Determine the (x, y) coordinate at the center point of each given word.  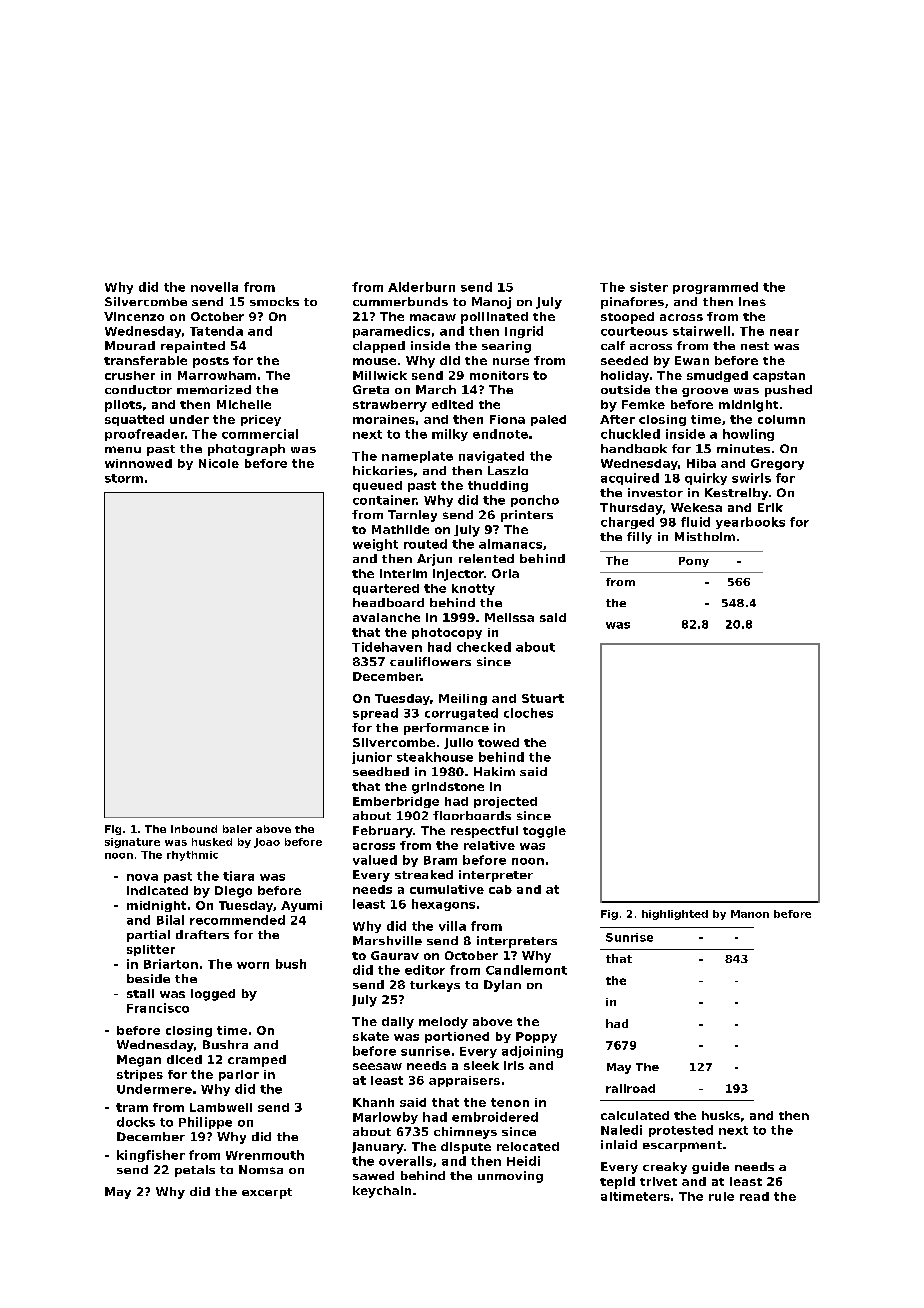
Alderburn (421, 287)
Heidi (523, 1161)
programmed (715, 288)
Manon (750, 914)
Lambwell (221, 1107)
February (383, 832)
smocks (274, 301)
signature (132, 843)
